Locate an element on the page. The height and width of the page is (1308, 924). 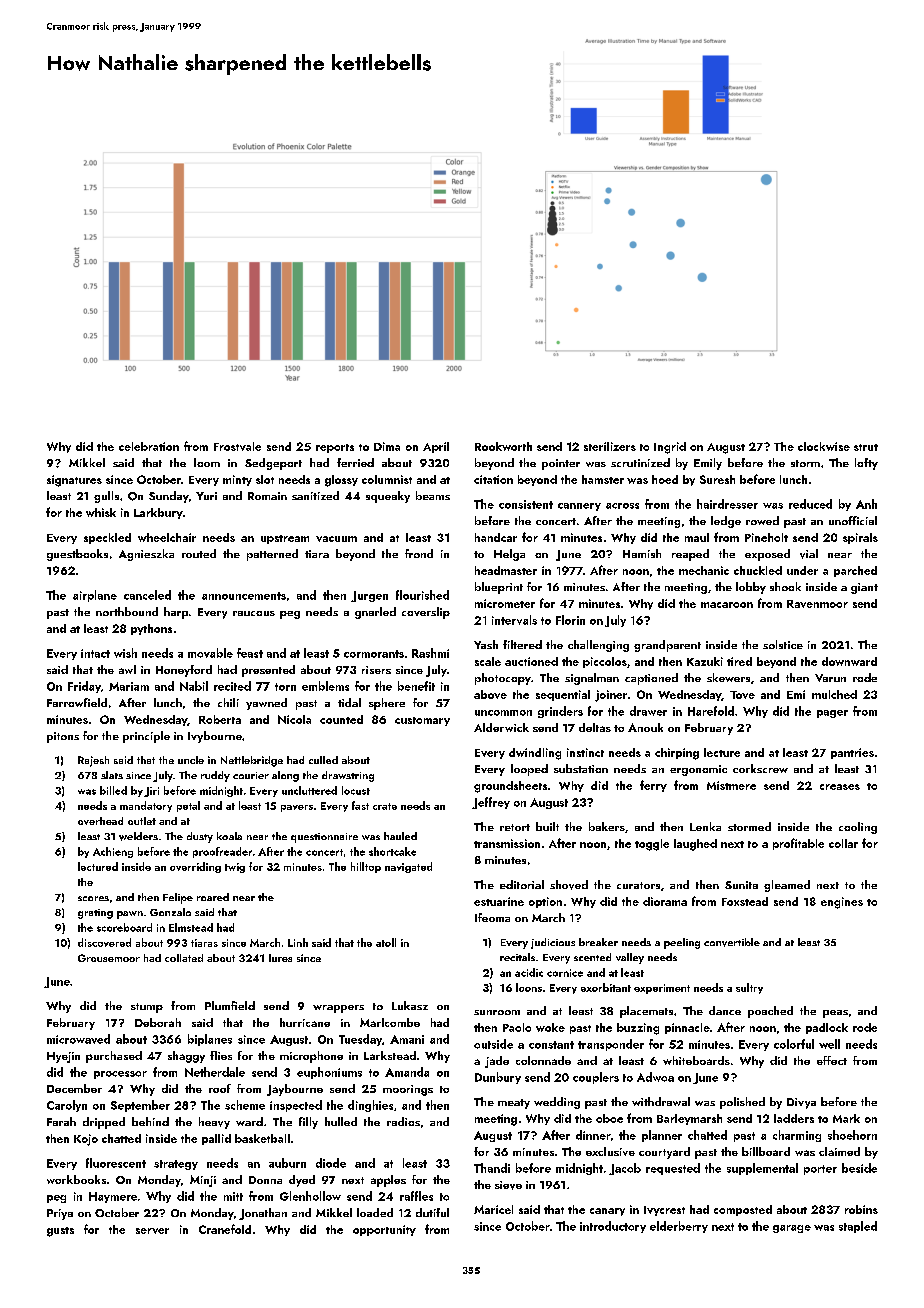
profitable is located at coordinates (798, 844).
